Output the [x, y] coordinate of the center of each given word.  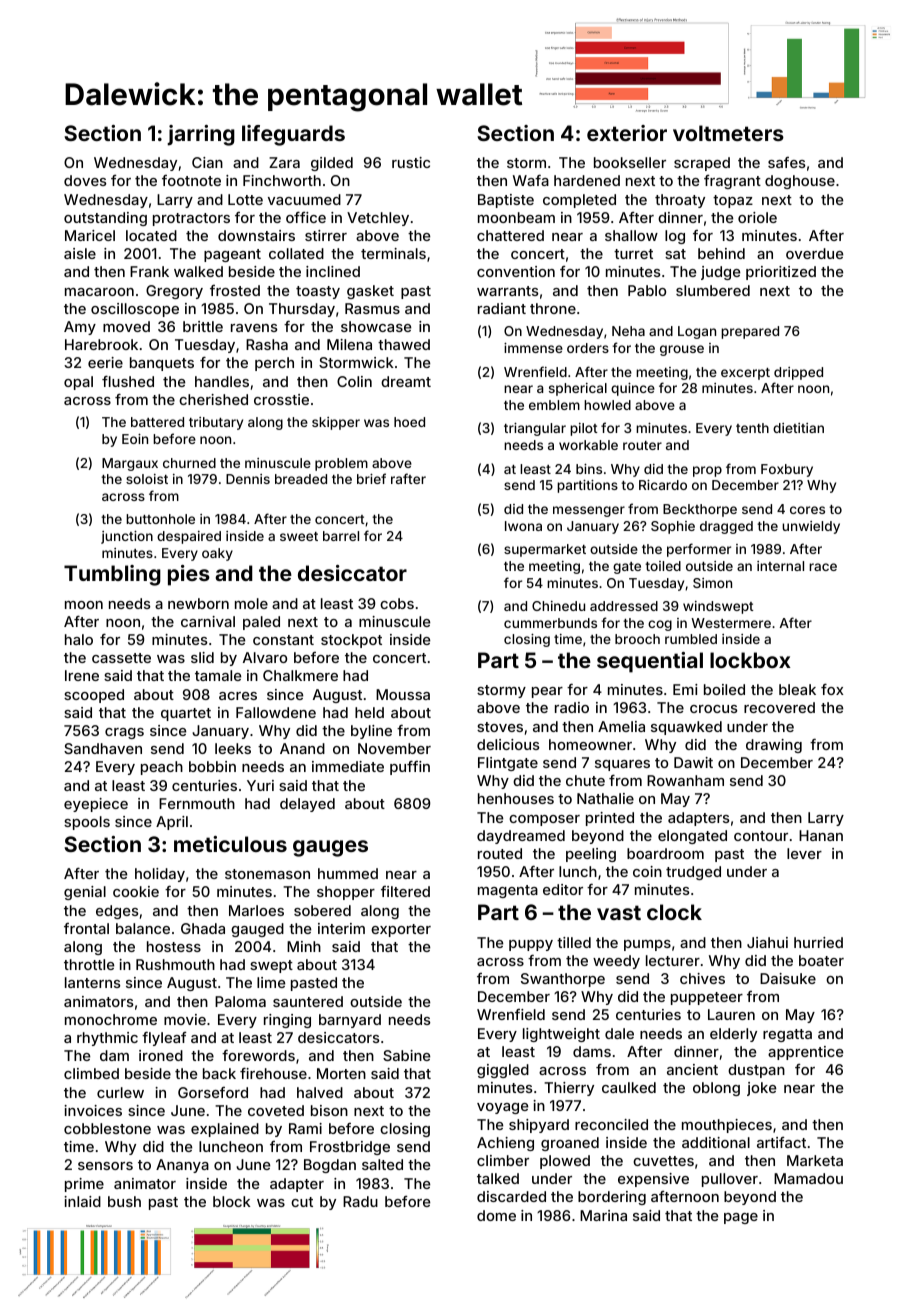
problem [341, 464]
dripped [798, 373]
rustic [411, 162]
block [231, 1201]
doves [85, 180]
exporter [401, 930]
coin [647, 871]
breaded [301, 479]
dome [496, 1215]
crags [124, 733]
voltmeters [728, 133]
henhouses [516, 798]
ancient [692, 1069]
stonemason [267, 874]
